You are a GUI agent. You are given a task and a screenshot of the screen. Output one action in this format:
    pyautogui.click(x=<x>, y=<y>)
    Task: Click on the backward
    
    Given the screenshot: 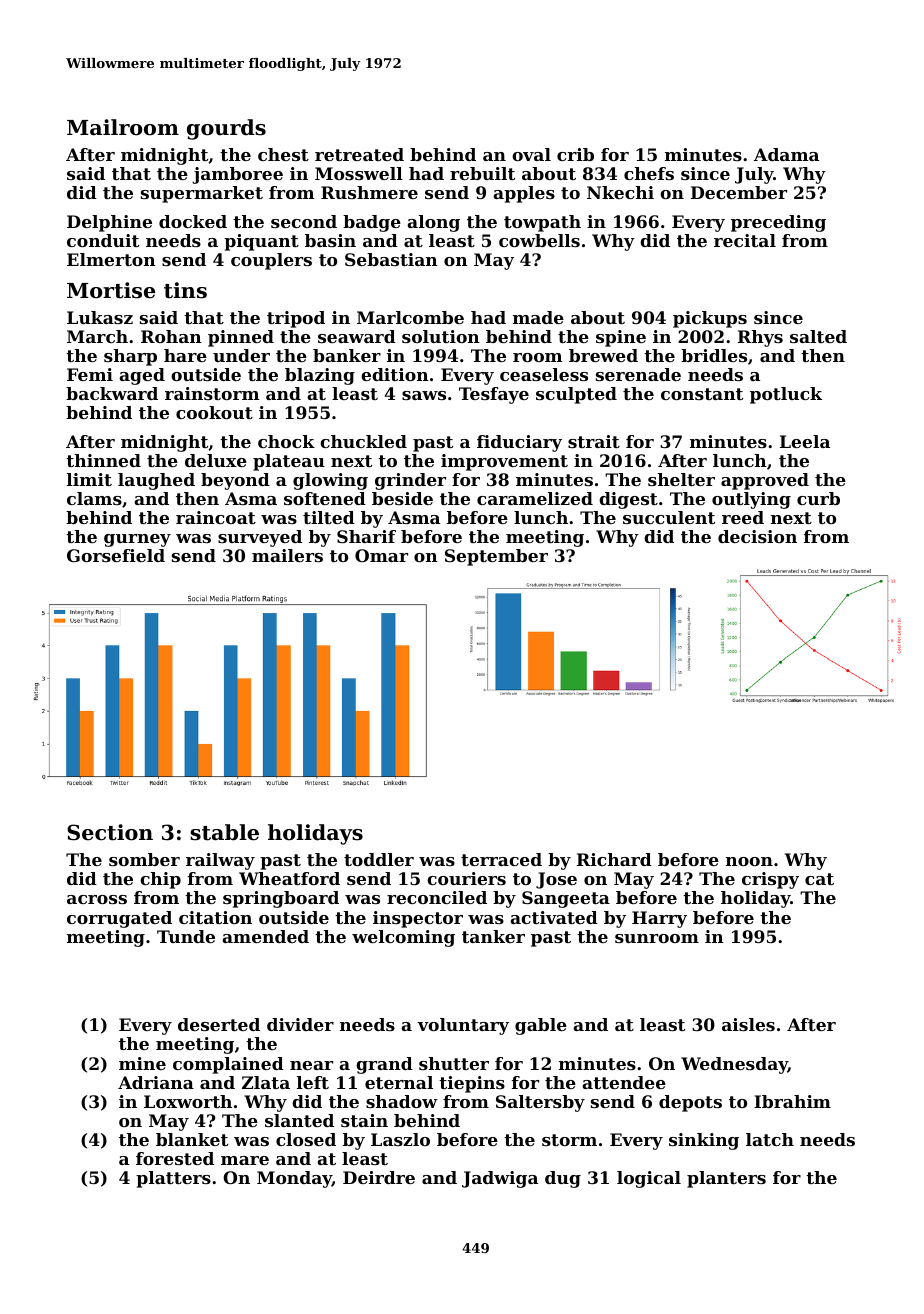 What is the action you would take?
    pyautogui.click(x=112, y=393)
